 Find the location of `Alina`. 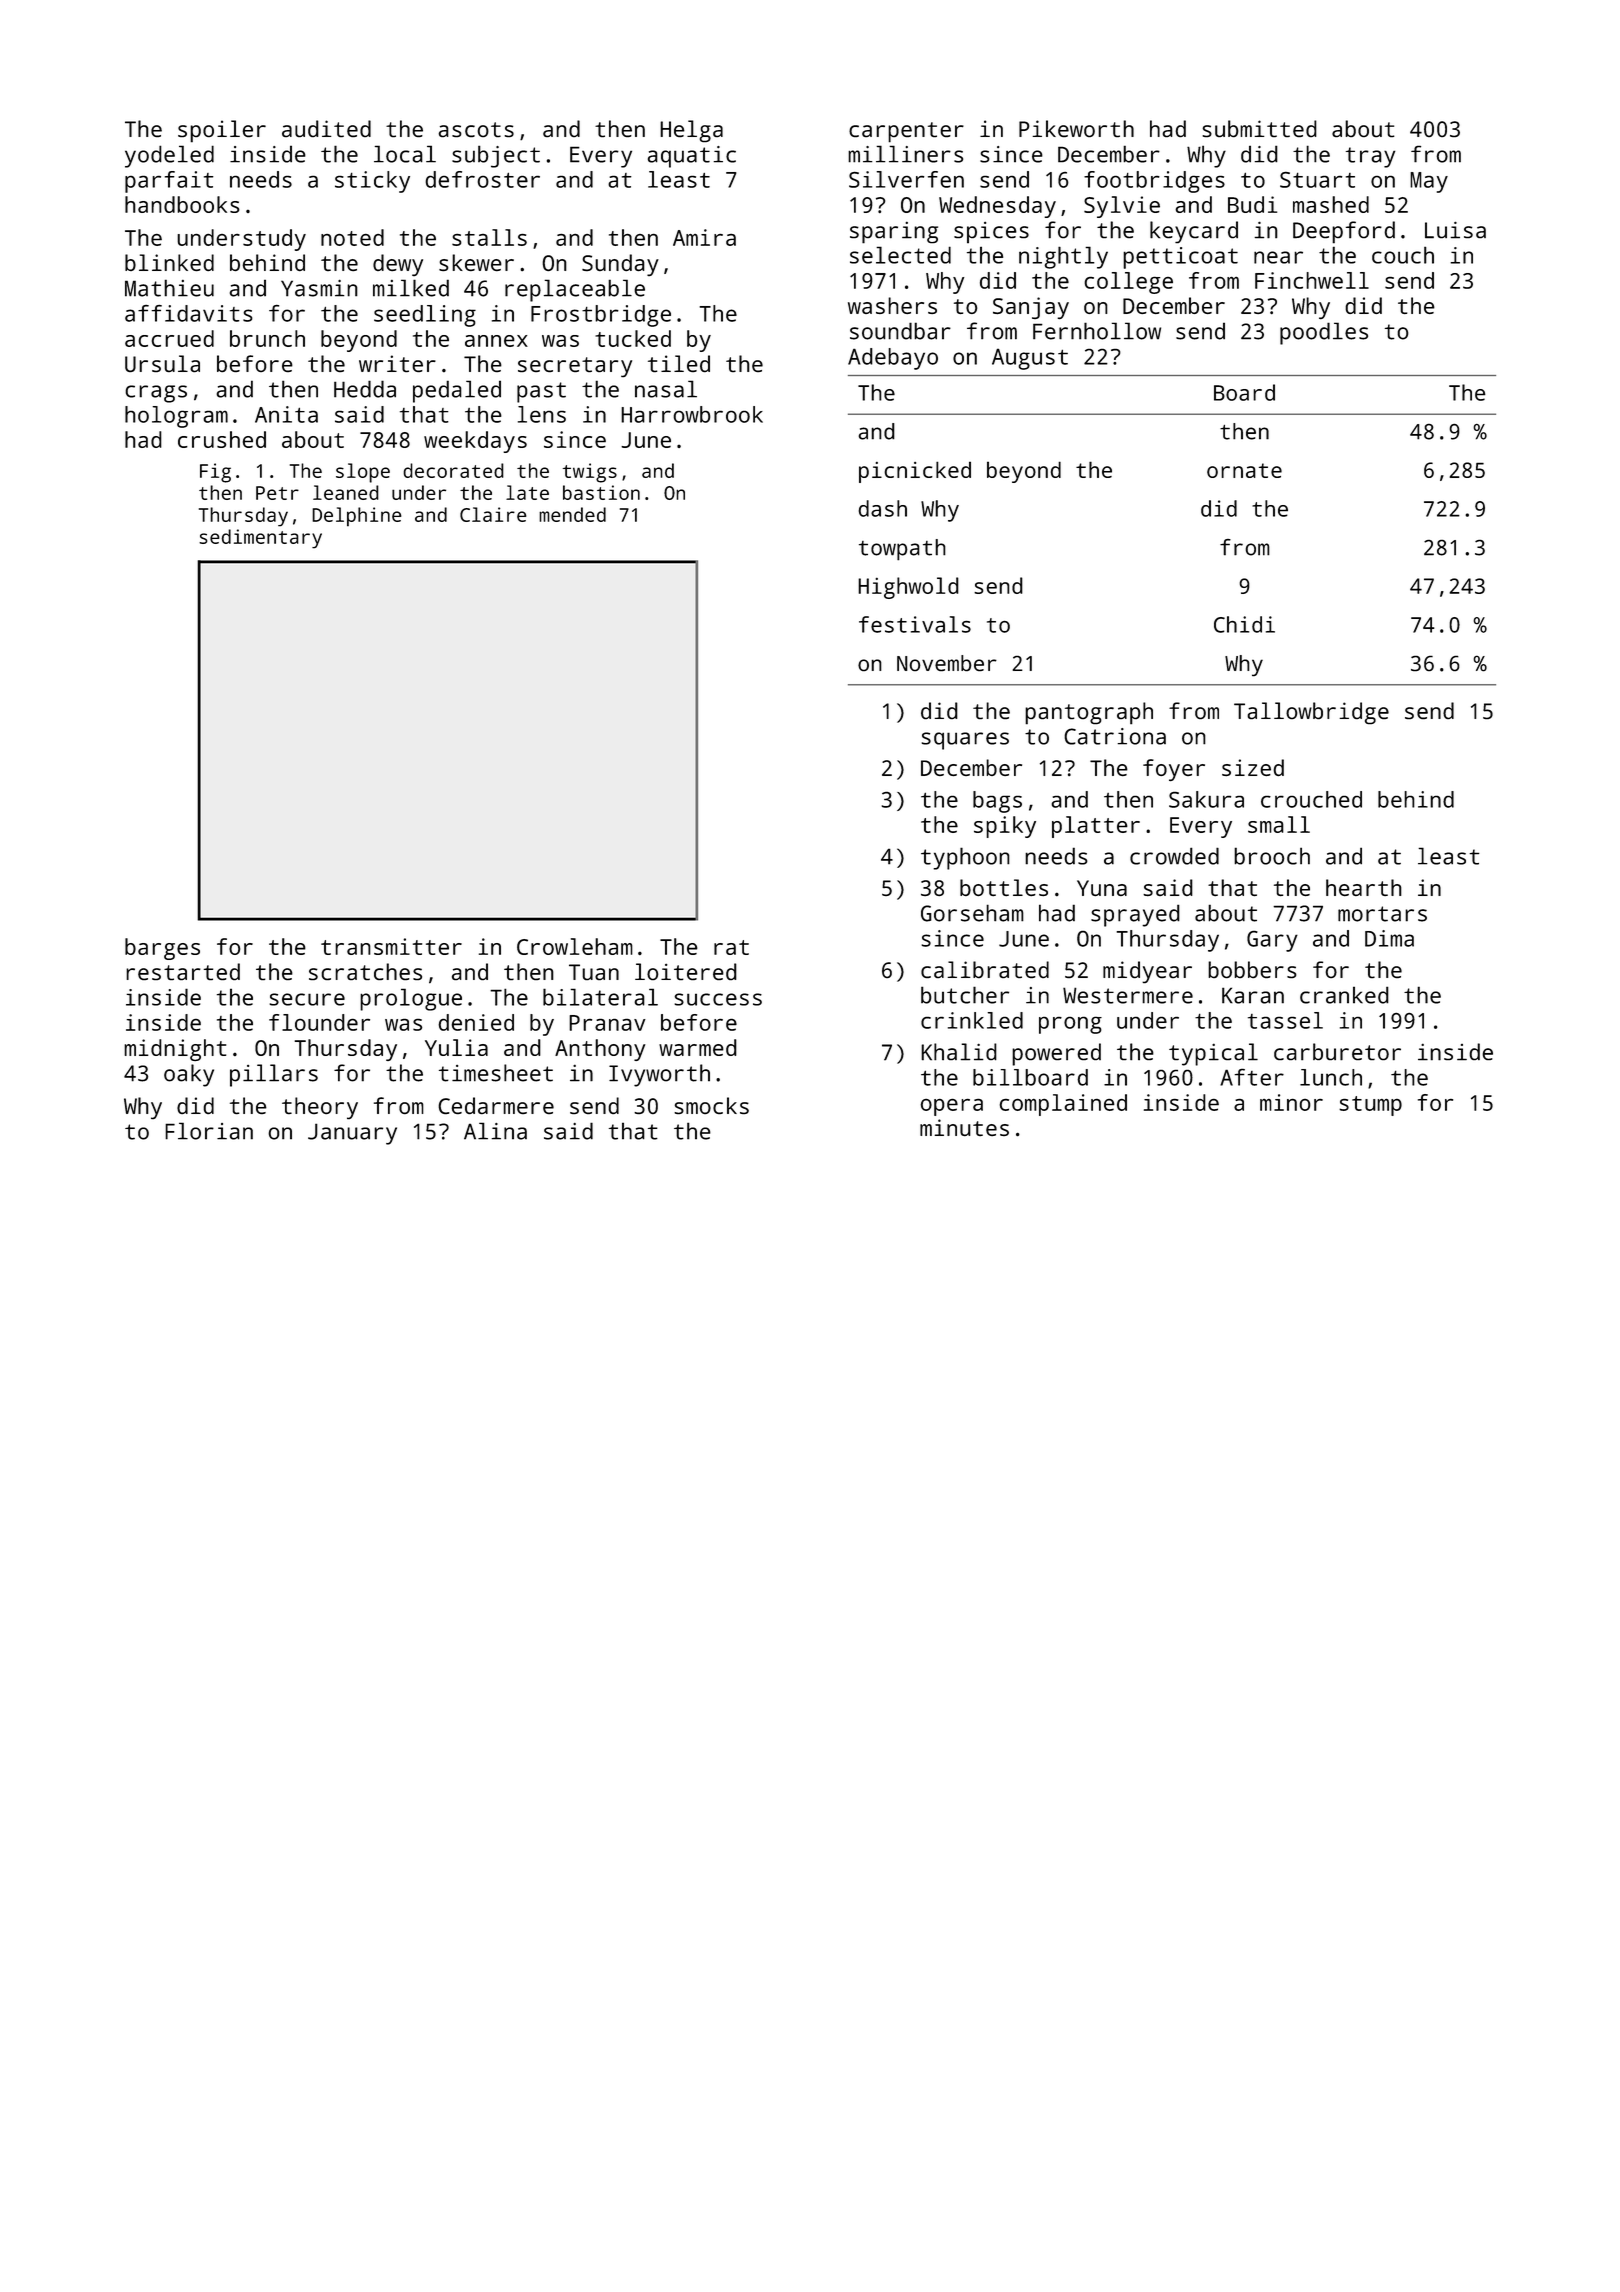

Alina is located at coordinates (495, 1131).
